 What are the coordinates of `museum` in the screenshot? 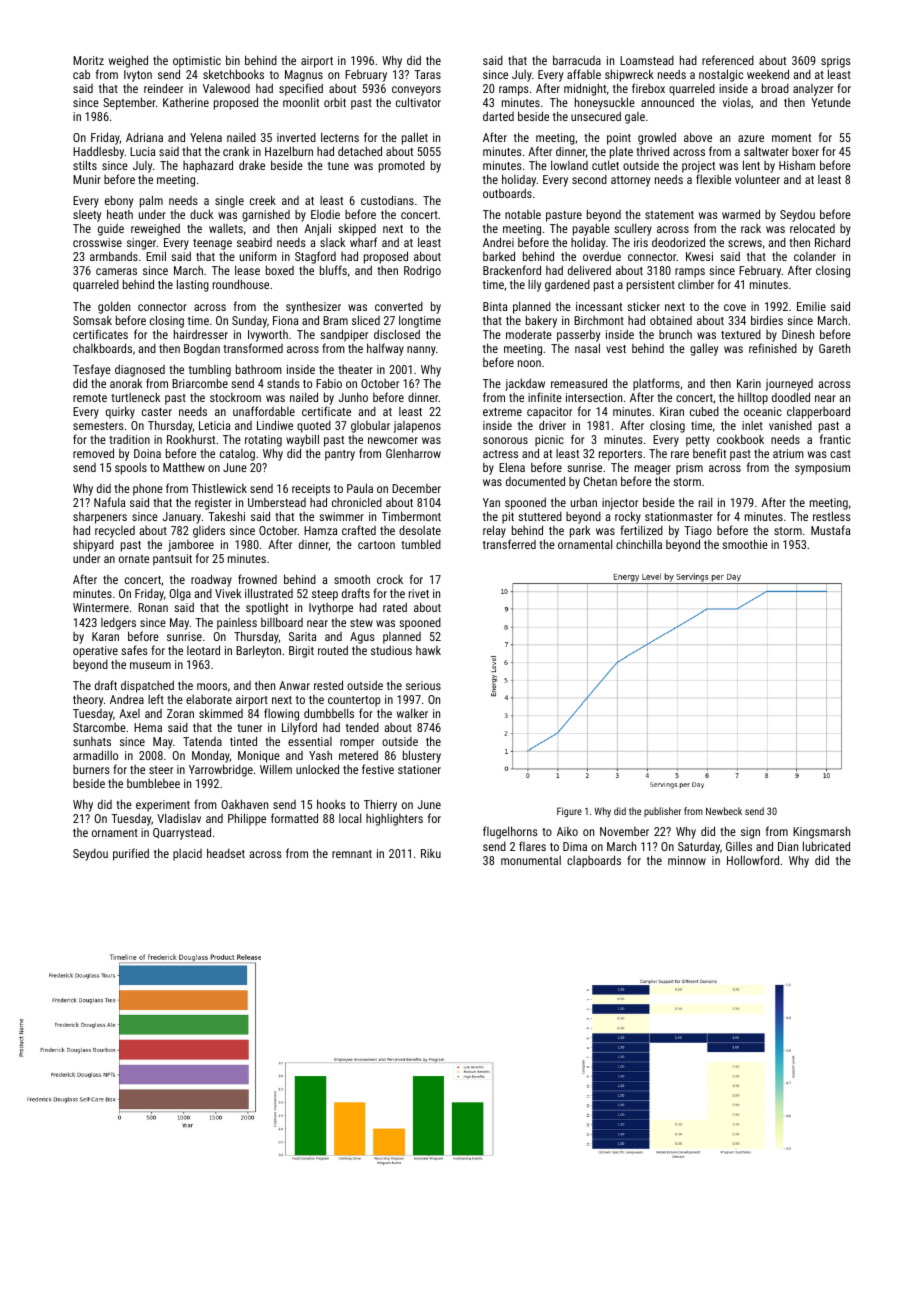 It's located at (150, 665).
